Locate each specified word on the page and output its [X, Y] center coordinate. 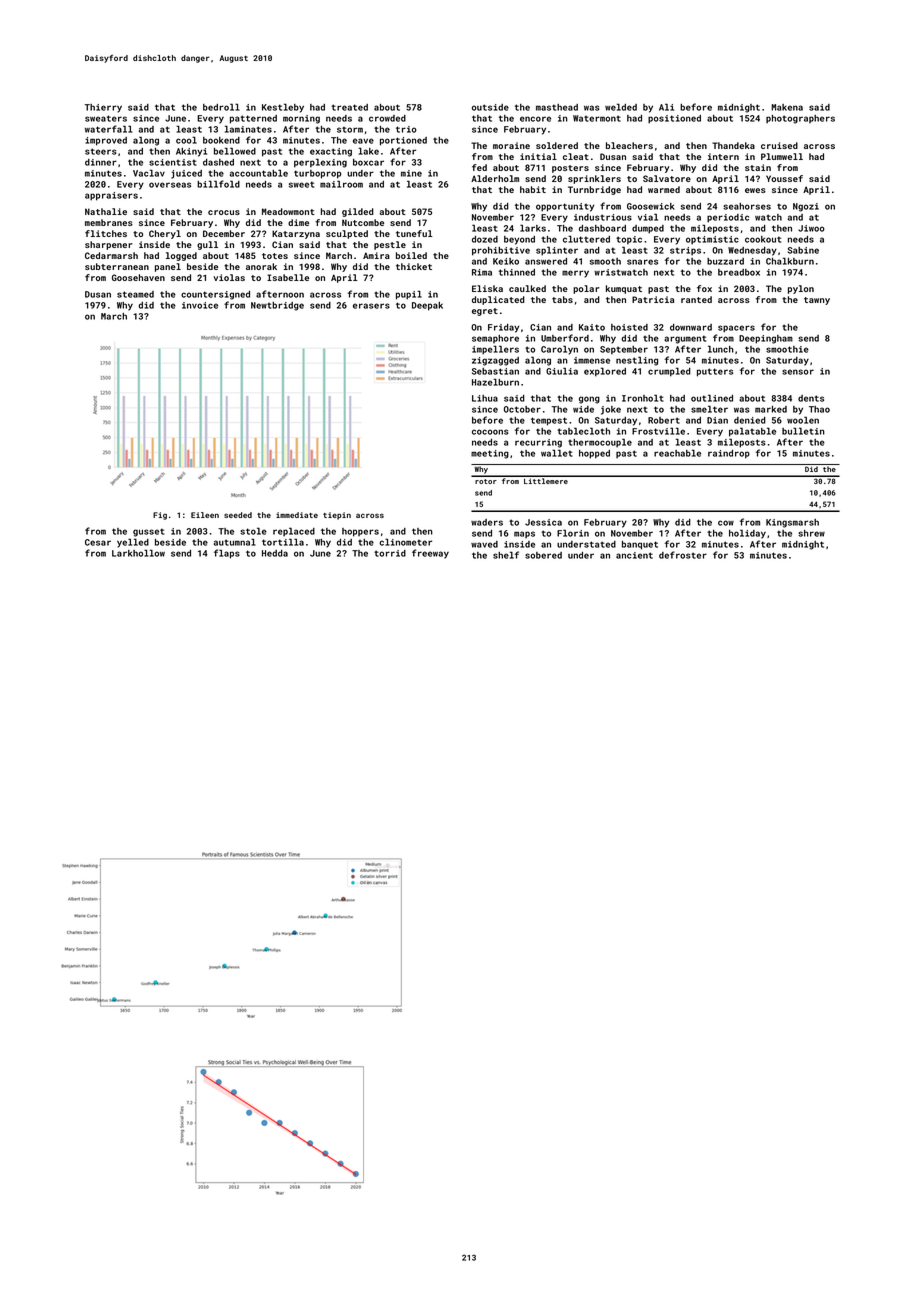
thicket [414, 266]
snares [642, 262]
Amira [376, 255]
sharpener [109, 245]
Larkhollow [138, 553]
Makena [787, 107]
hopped [594, 454]
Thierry [103, 108]
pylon [801, 289]
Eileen [205, 515]
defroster [683, 555]
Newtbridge [277, 306]
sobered [543, 555]
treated [349, 107]
